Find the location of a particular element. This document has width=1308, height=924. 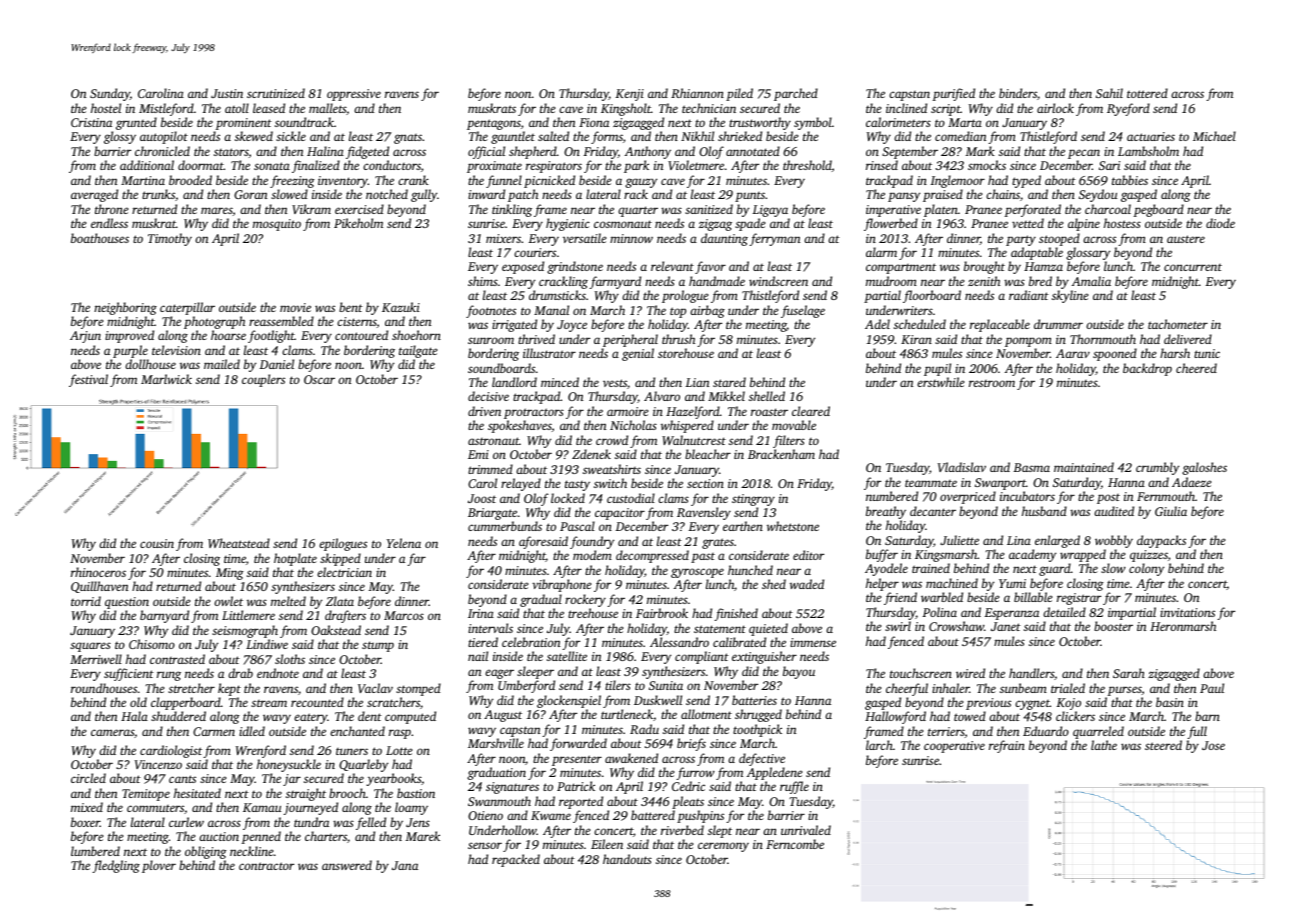

smocks is located at coordinates (987, 165).
